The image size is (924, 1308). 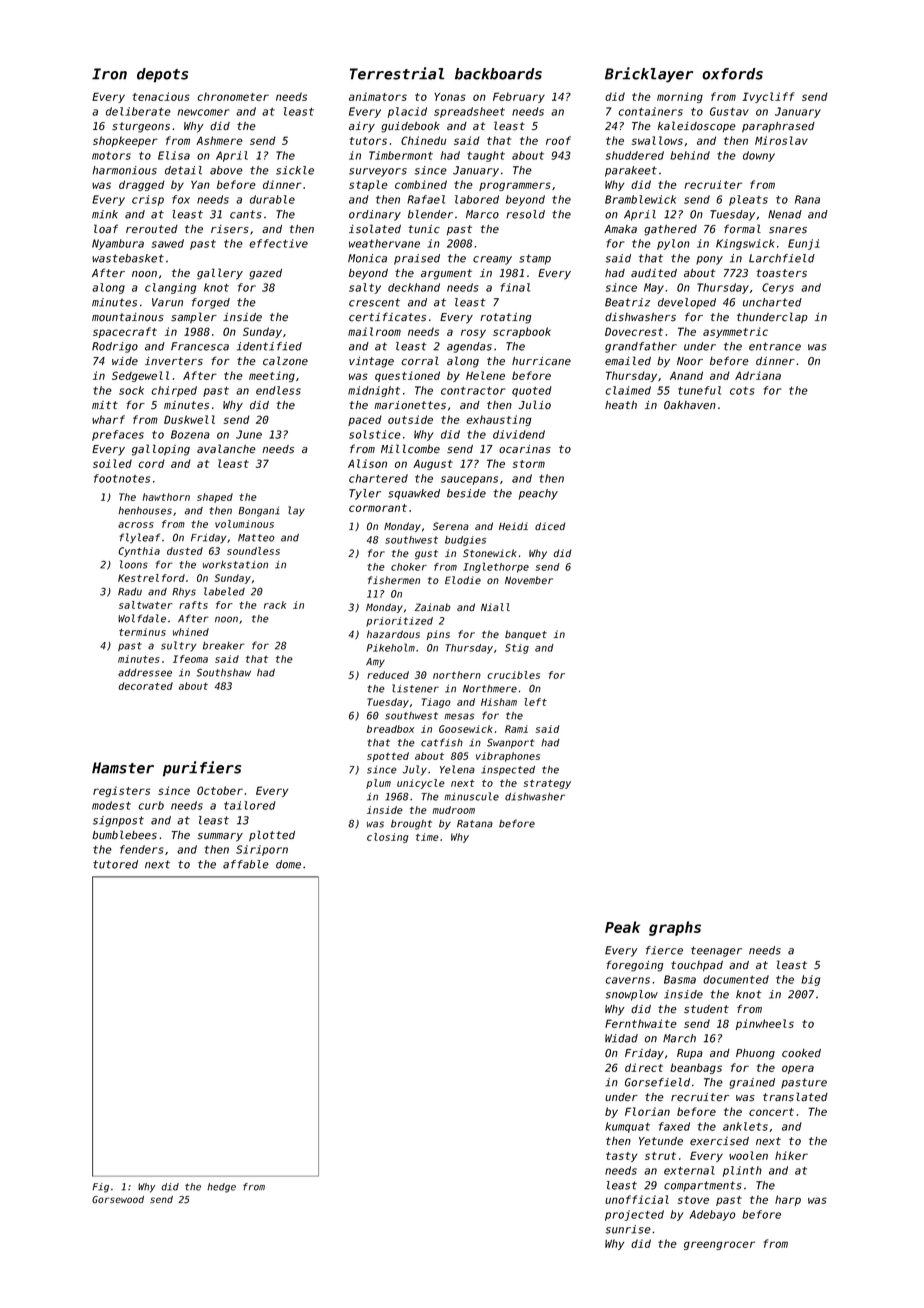 I want to click on Iron, so click(x=109, y=74).
